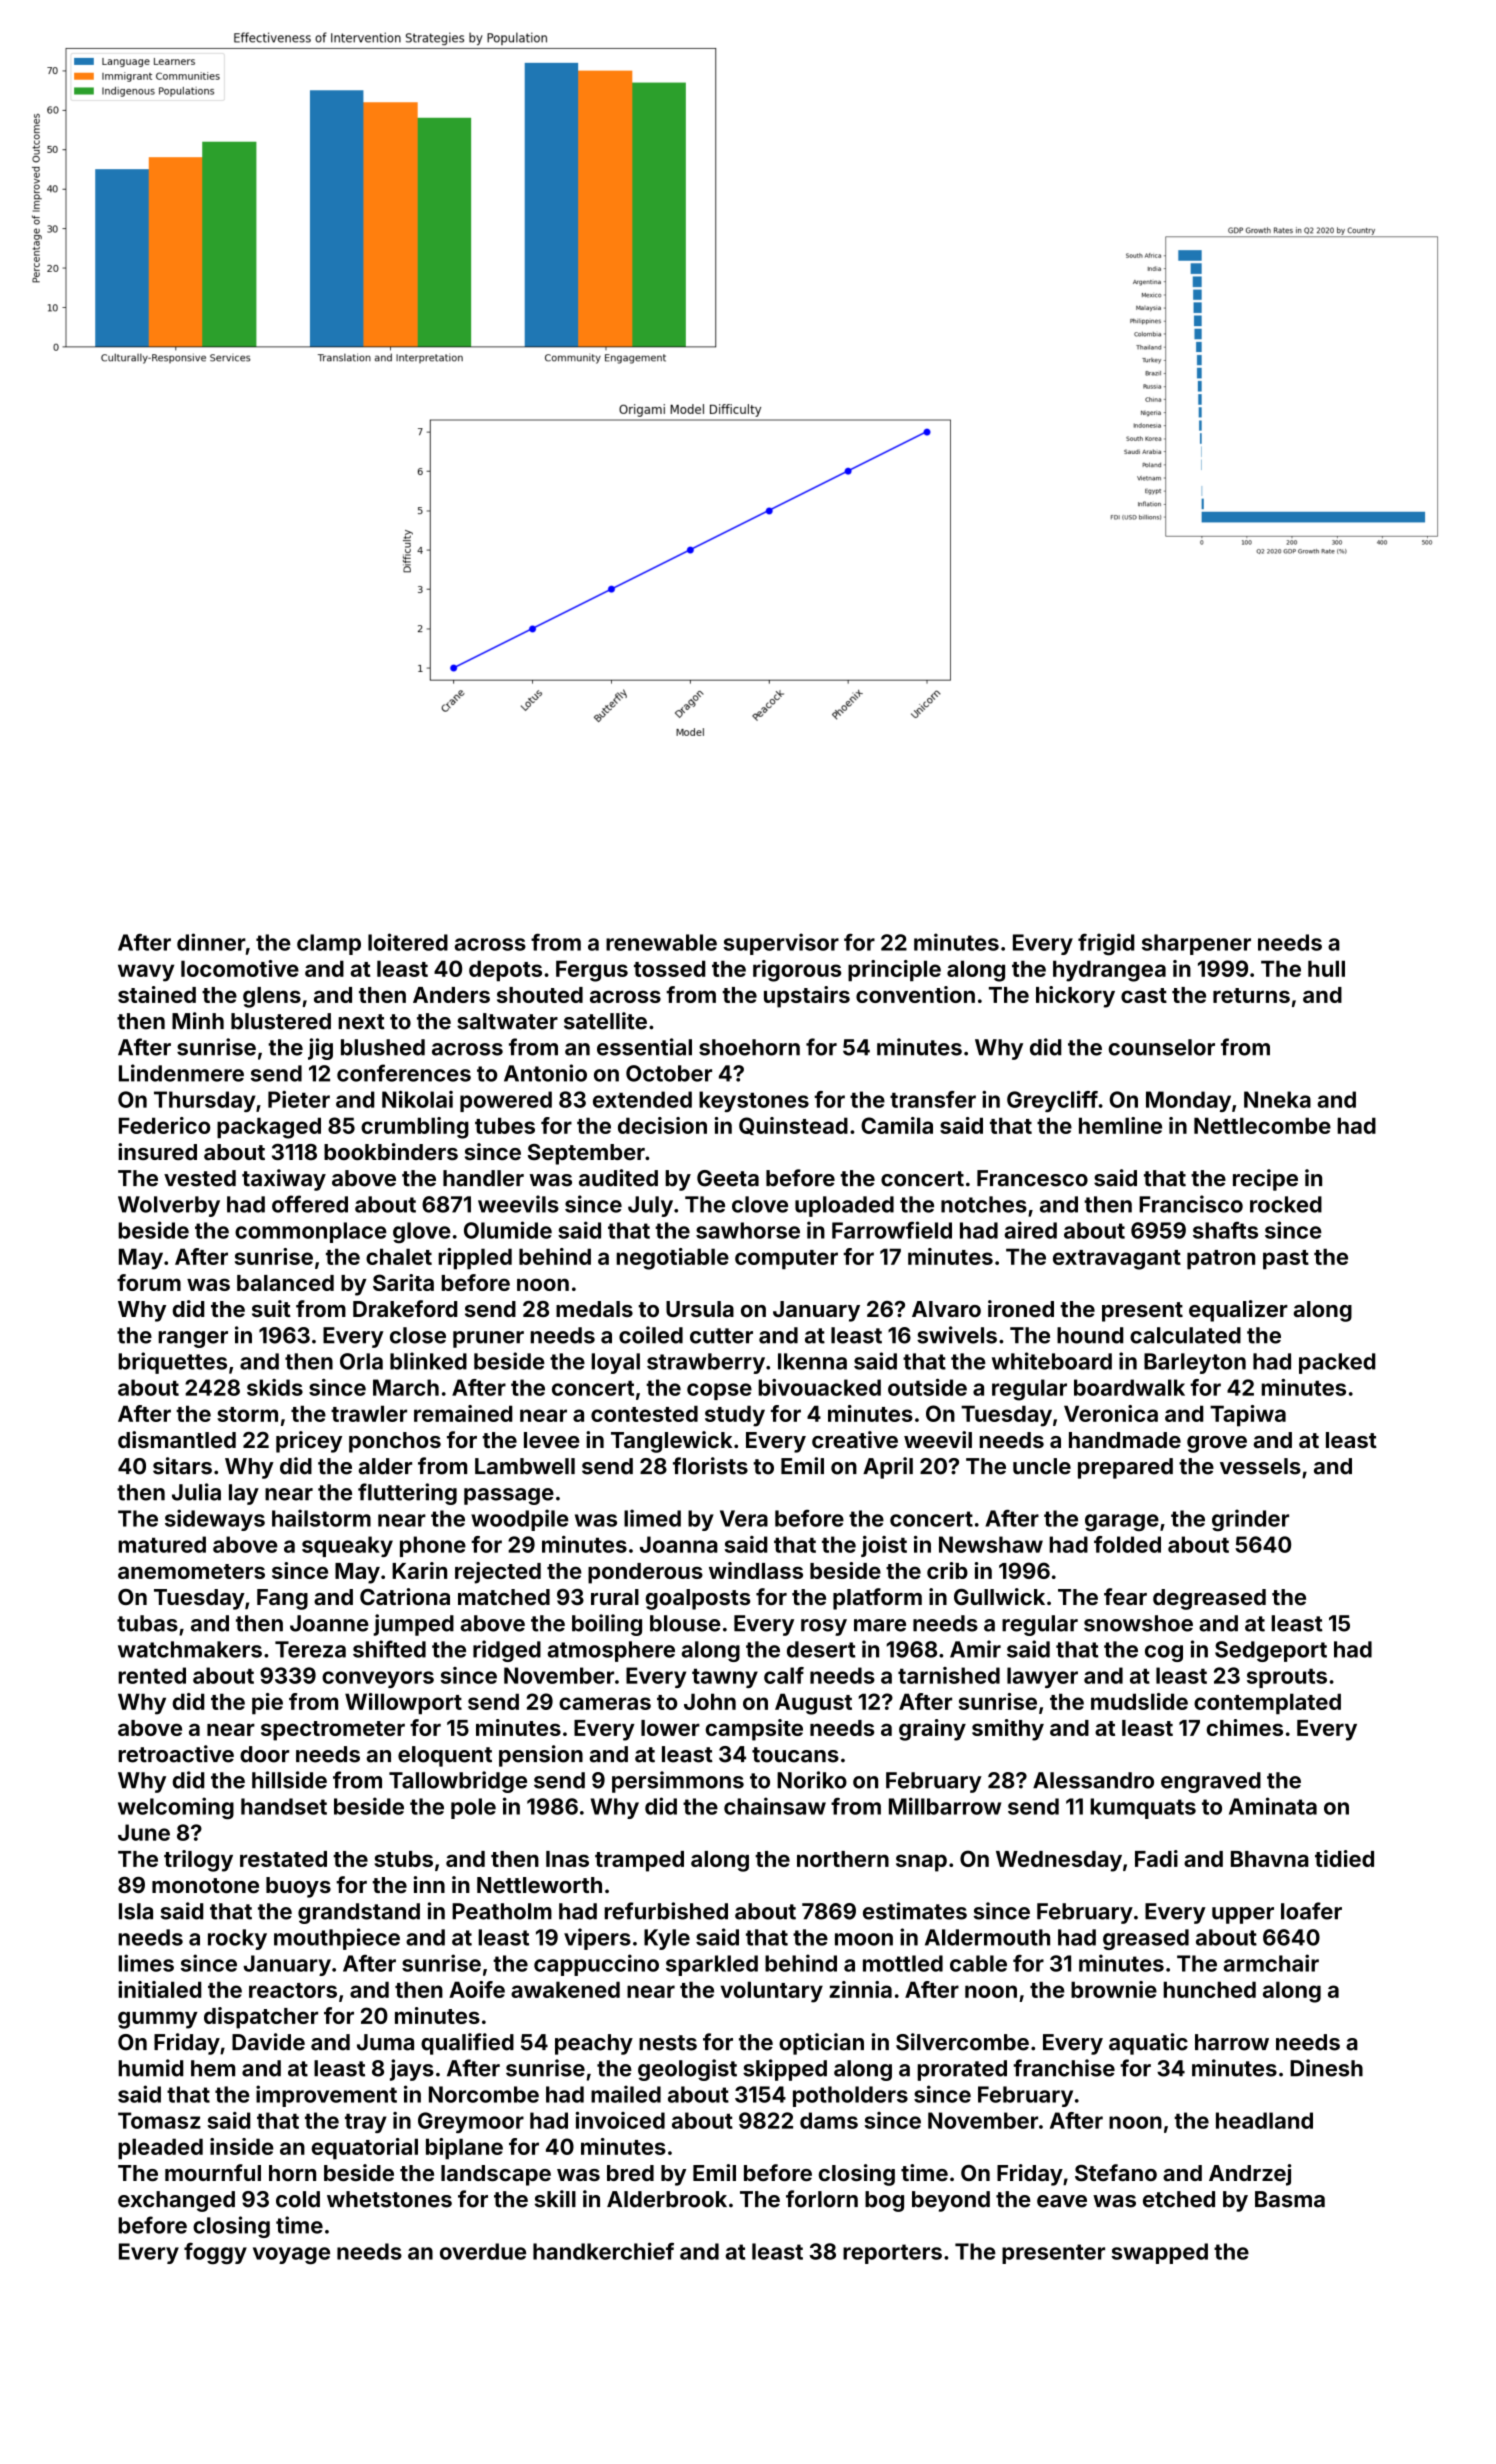 Image resolution: width=1496 pixels, height=2464 pixels. I want to click on invoiced, so click(620, 2120).
